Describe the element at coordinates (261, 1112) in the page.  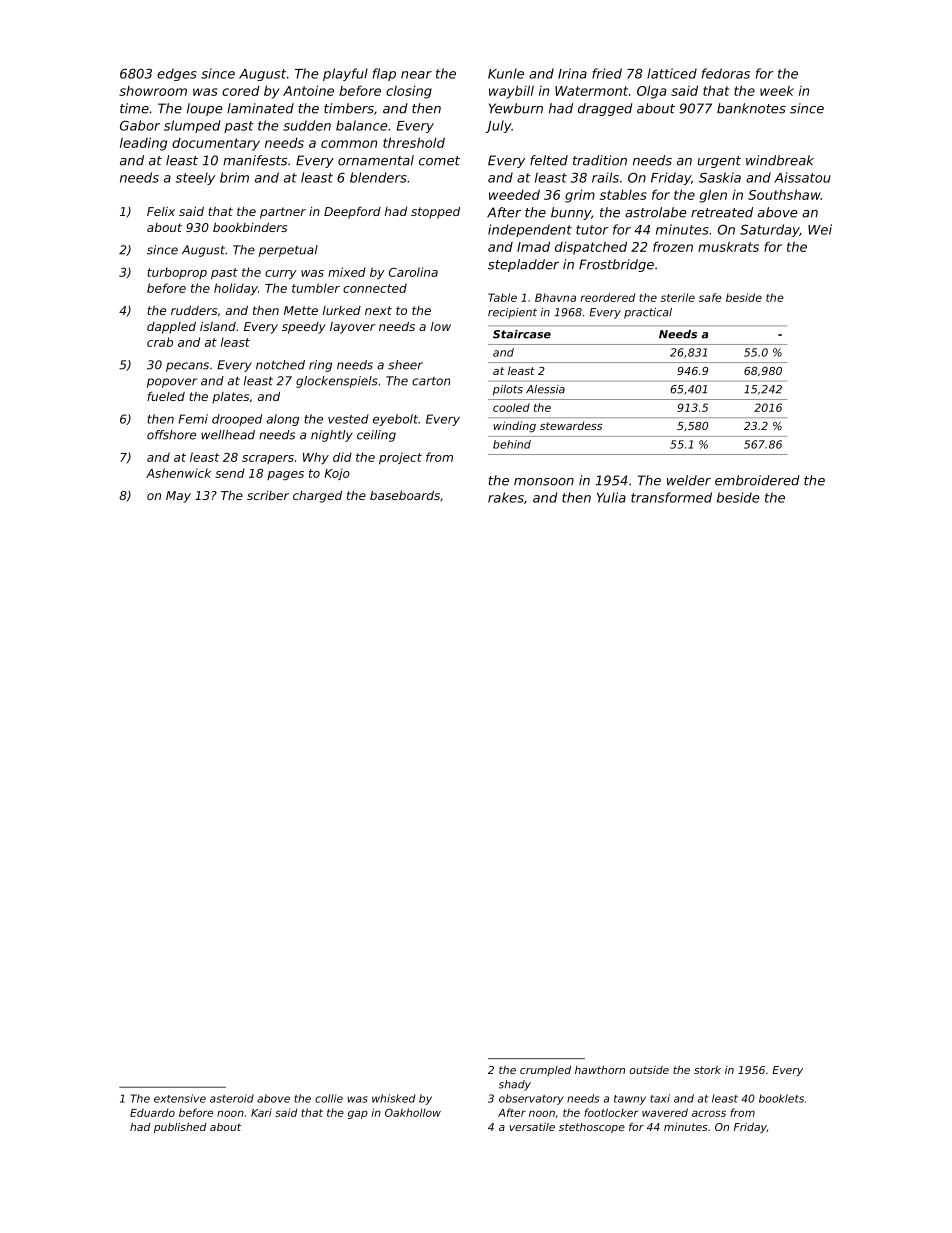
I see `Kari` at that location.
